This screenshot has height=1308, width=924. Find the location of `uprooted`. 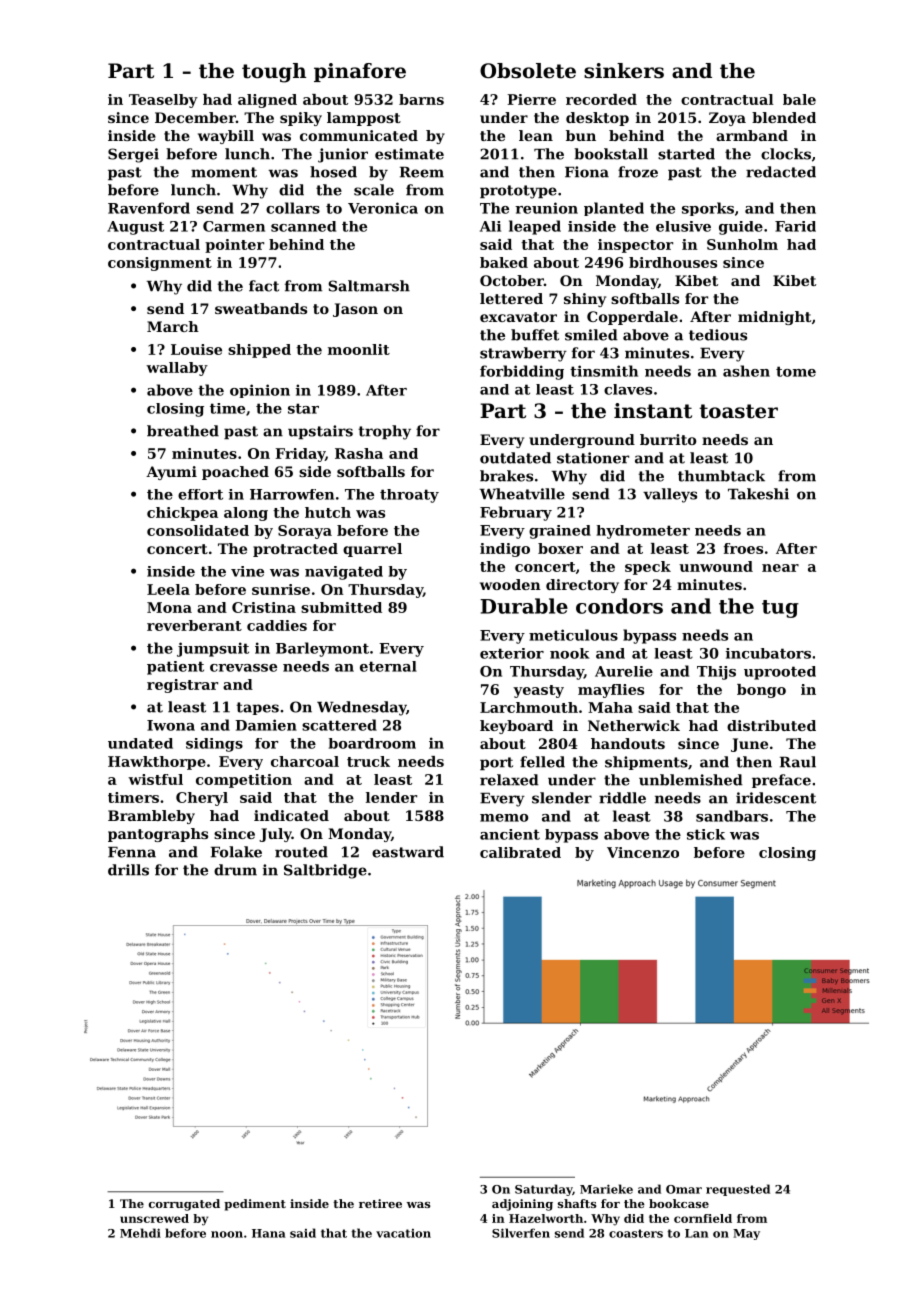

uprooted is located at coordinates (780, 673).
